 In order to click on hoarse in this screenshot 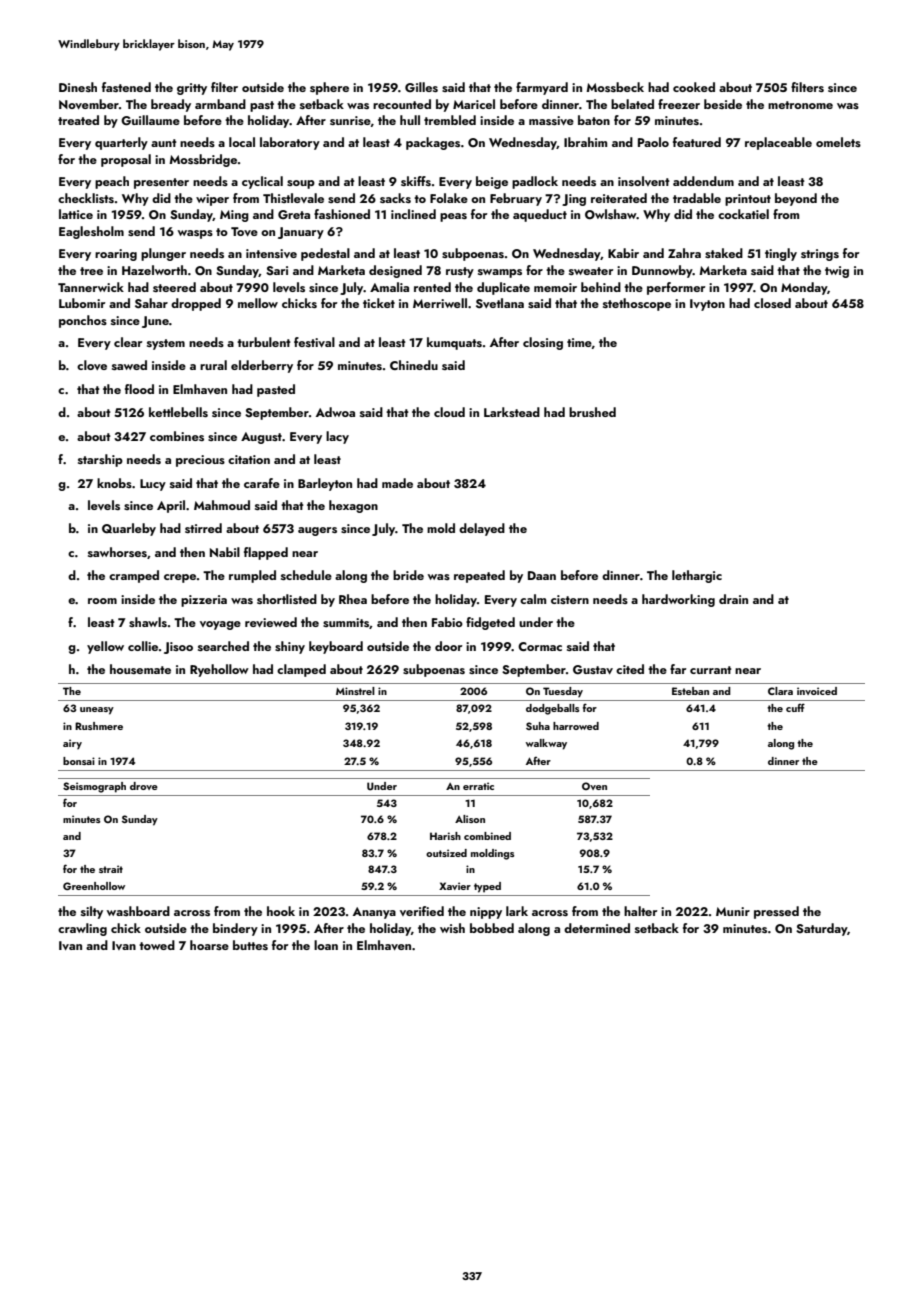, I will do `click(209, 945)`.
